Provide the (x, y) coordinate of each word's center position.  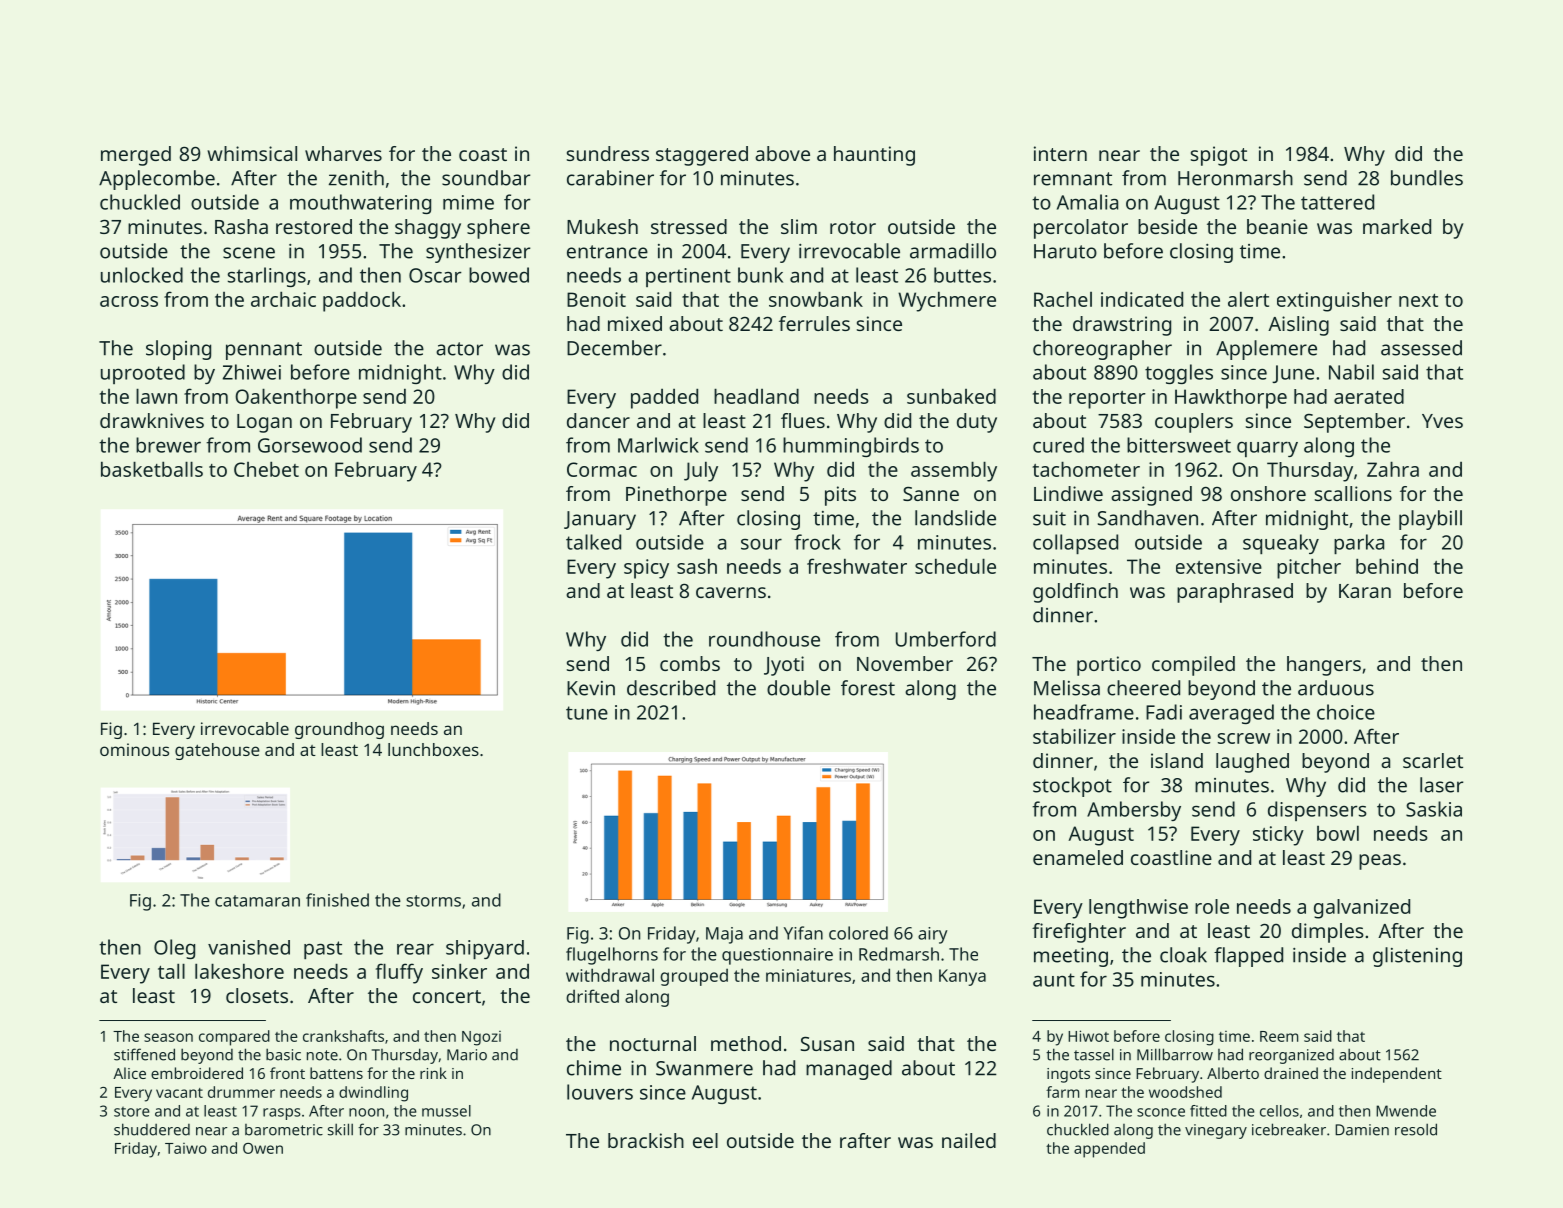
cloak (1183, 955)
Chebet (266, 469)
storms (433, 901)
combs (690, 663)
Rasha (241, 226)
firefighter (1079, 933)
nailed (969, 1140)
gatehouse (217, 751)
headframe (1084, 712)
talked (593, 542)
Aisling (1298, 326)
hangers (1324, 666)
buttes (962, 275)
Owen (263, 1148)
